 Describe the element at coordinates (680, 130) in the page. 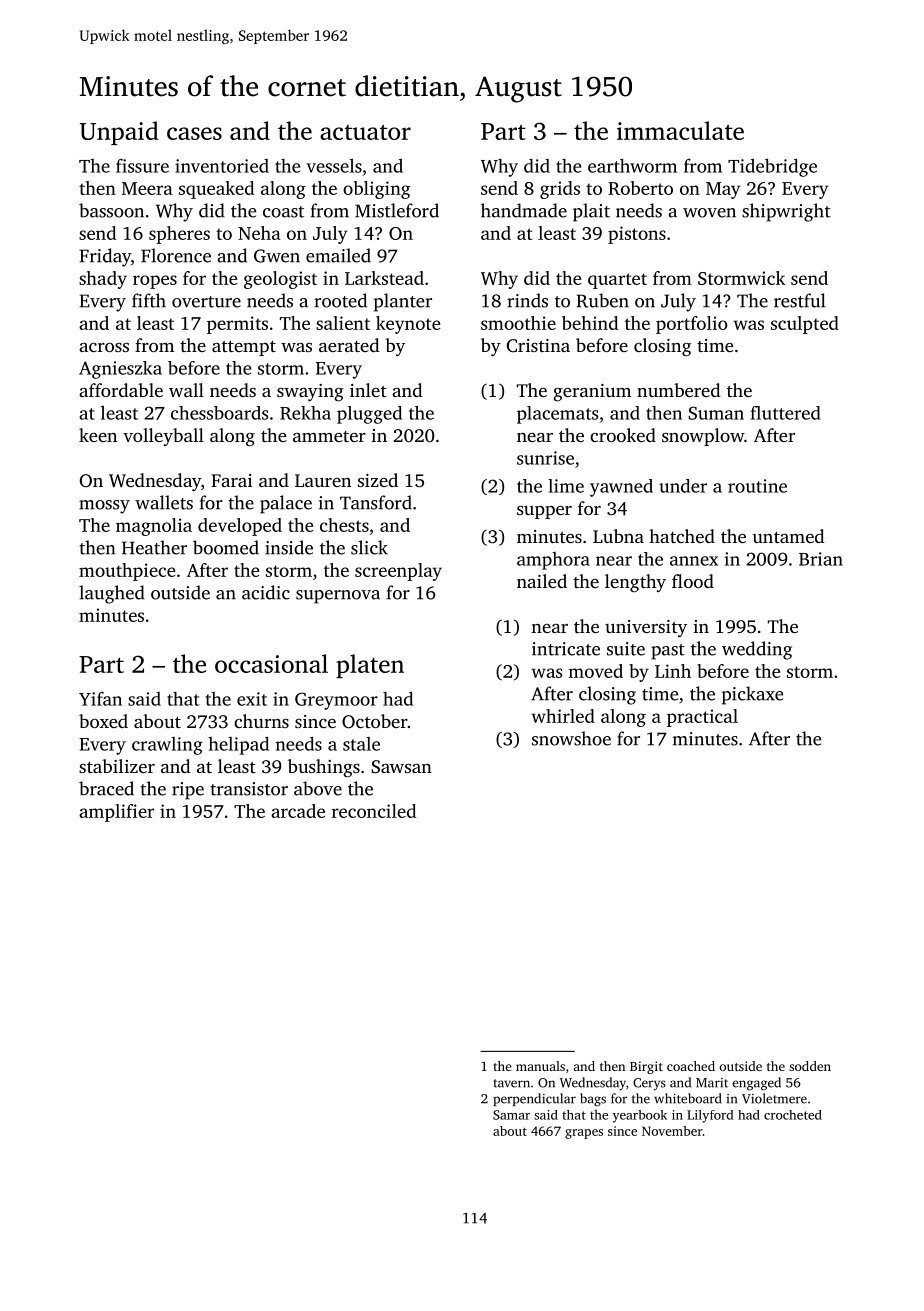

I see `immaculate` at that location.
